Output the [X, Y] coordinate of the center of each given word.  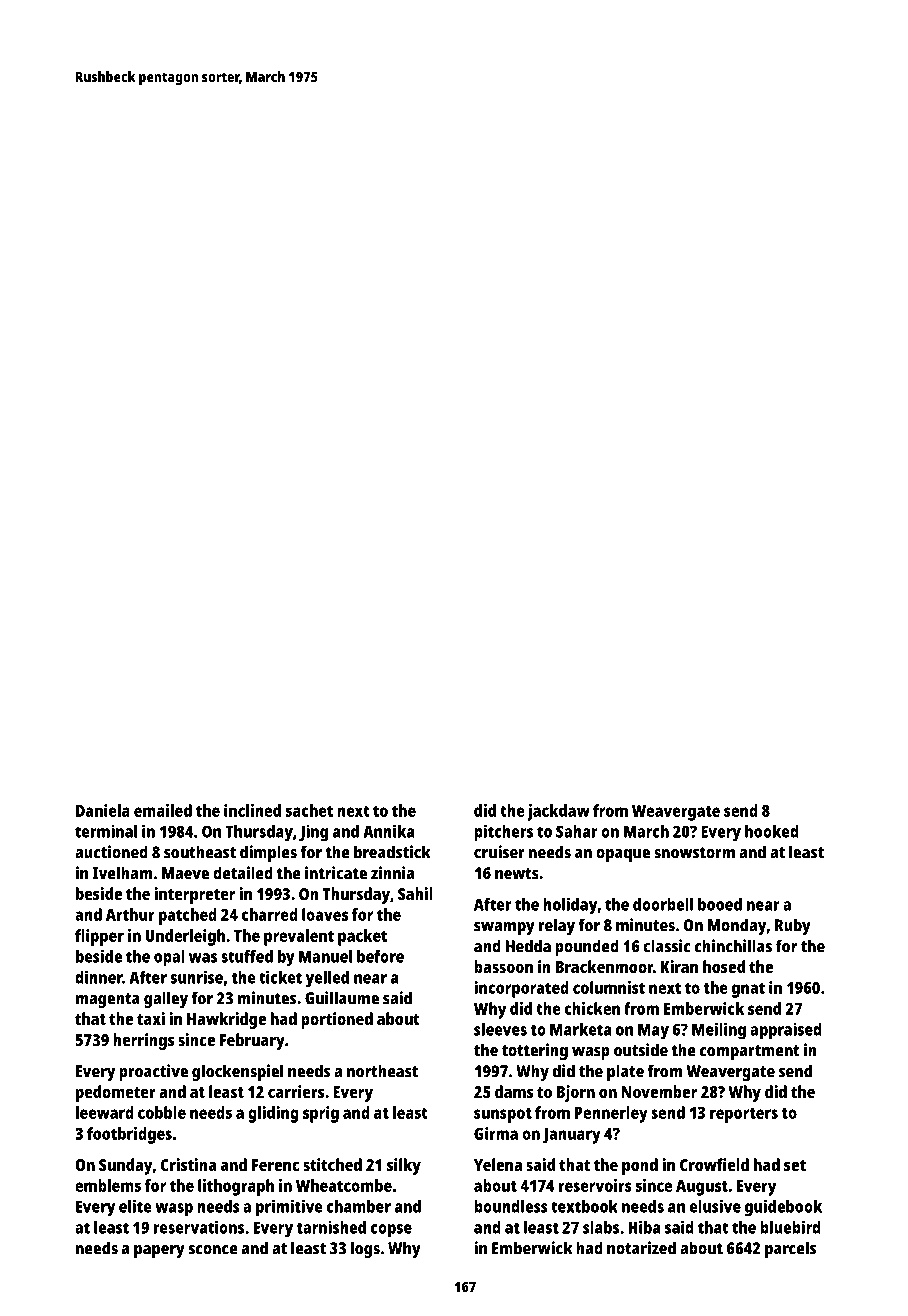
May [653, 1031]
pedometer [116, 1093]
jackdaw [558, 812]
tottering [535, 1051]
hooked [772, 831]
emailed [163, 810]
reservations [199, 1227]
